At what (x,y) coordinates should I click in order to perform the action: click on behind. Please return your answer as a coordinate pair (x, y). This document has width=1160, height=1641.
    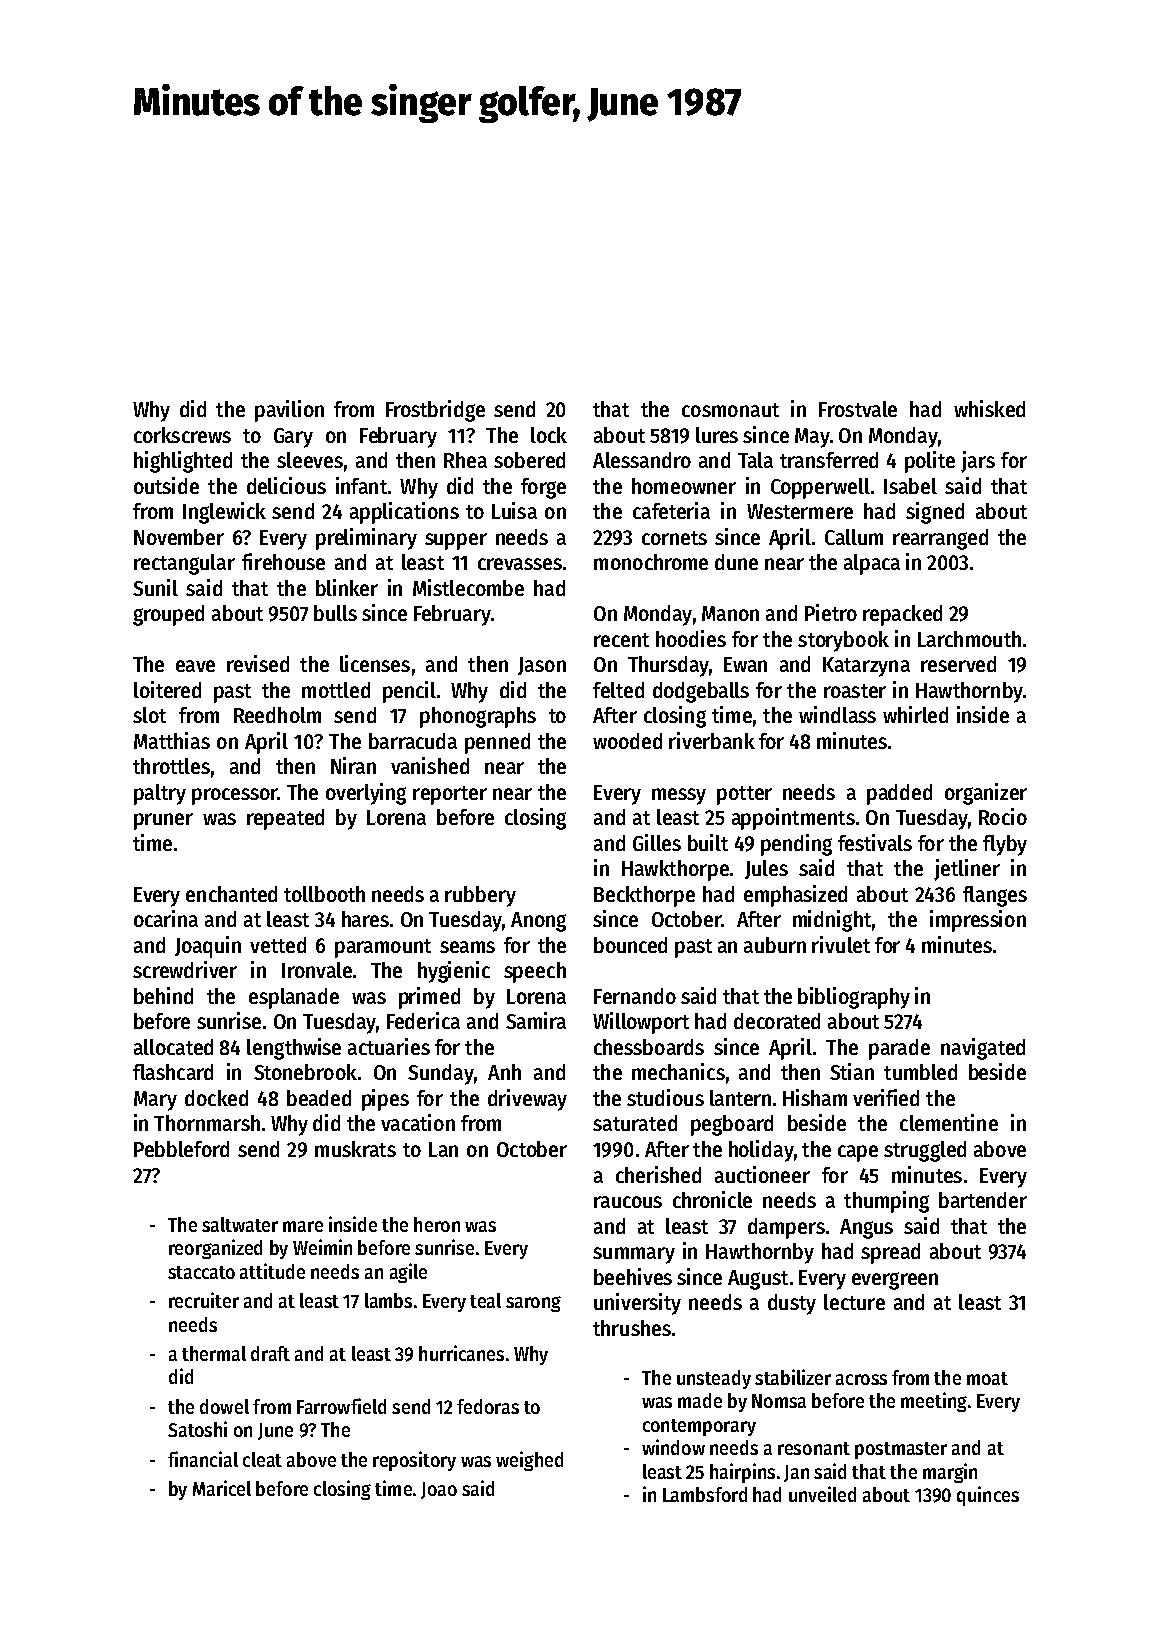
    Looking at the image, I should click on (163, 995).
